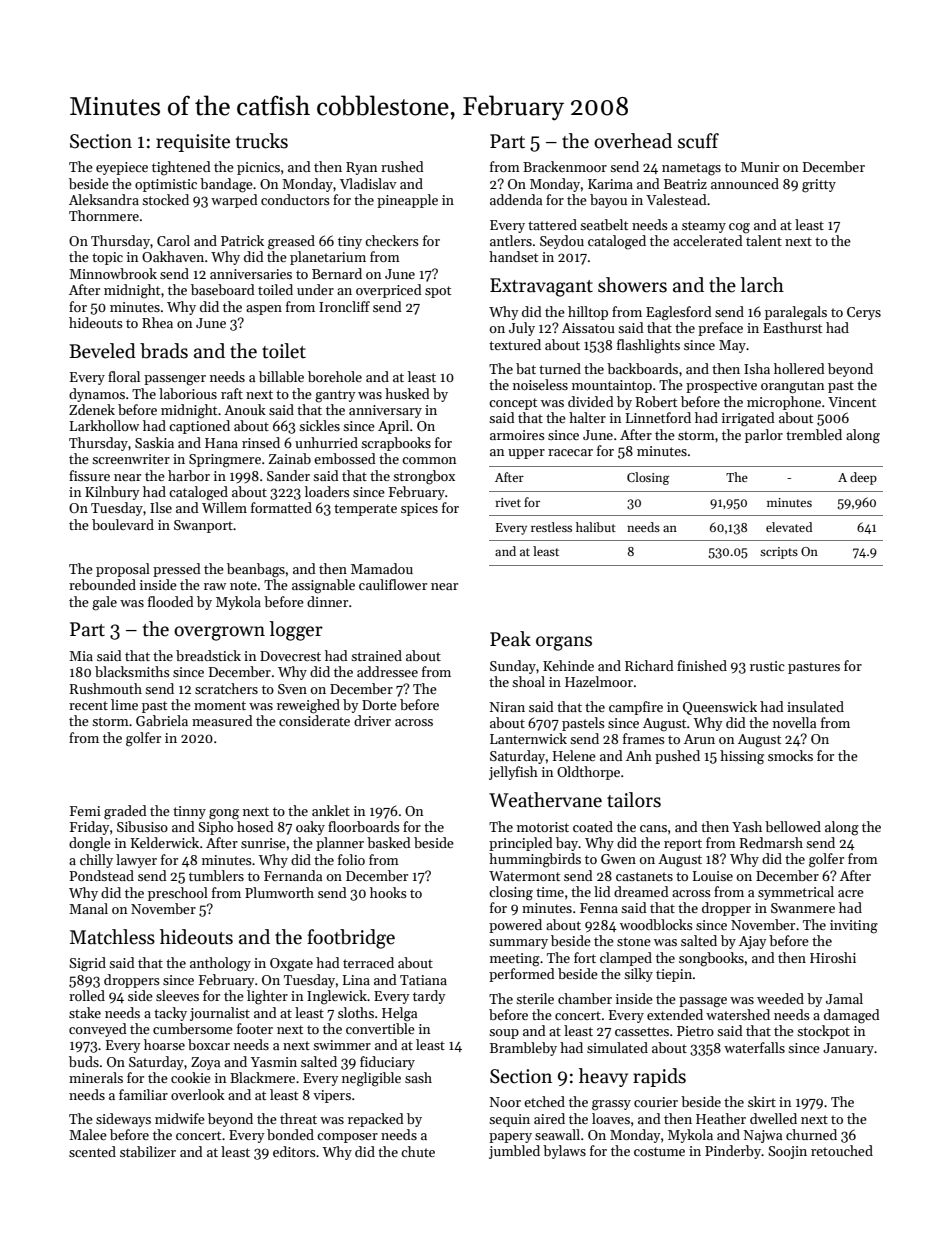  Describe the element at coordinates (819, 186) in the image. I see `gritty` at that location.
